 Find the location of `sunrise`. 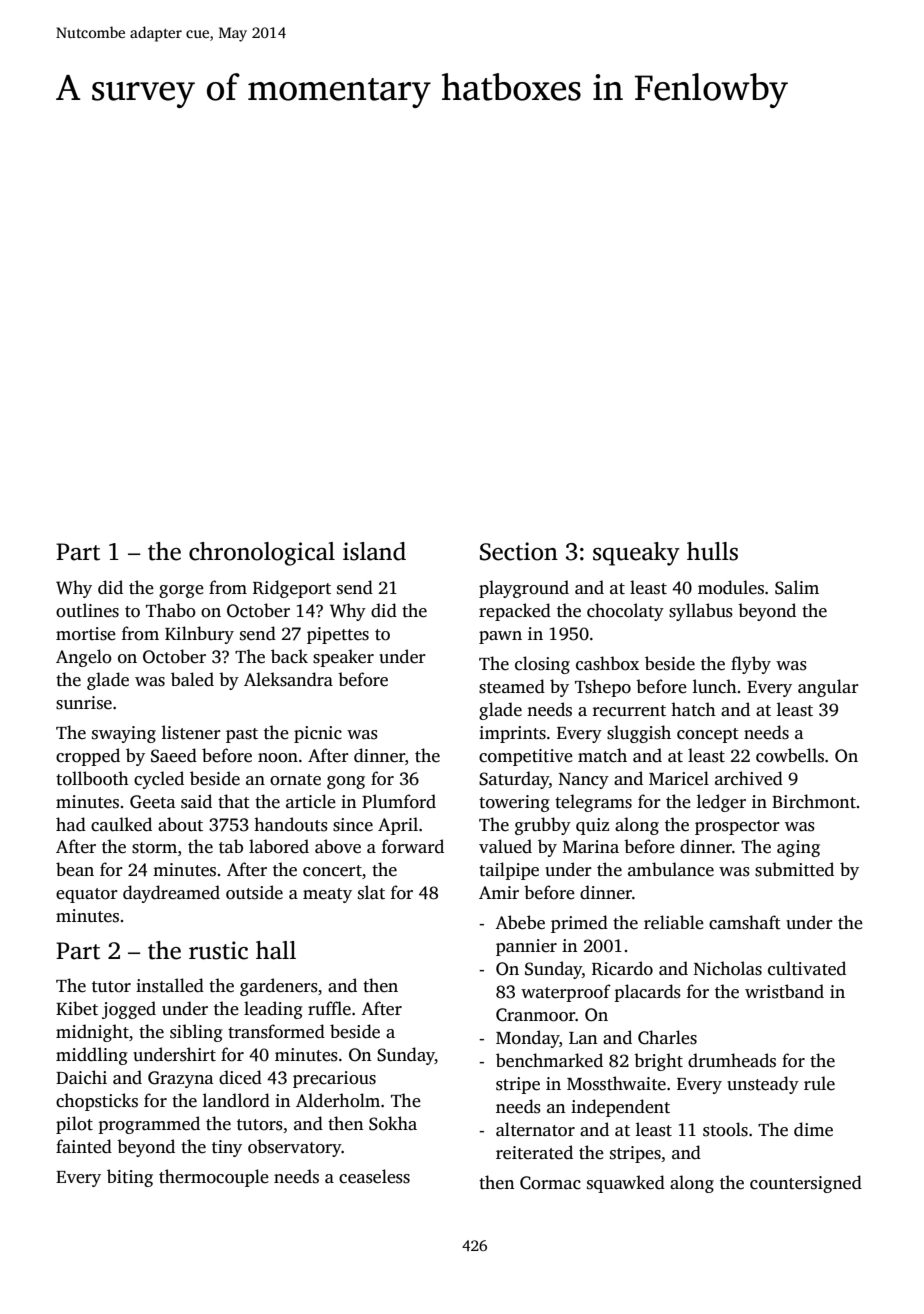

sunrise is located at coordinates (84, 703).
